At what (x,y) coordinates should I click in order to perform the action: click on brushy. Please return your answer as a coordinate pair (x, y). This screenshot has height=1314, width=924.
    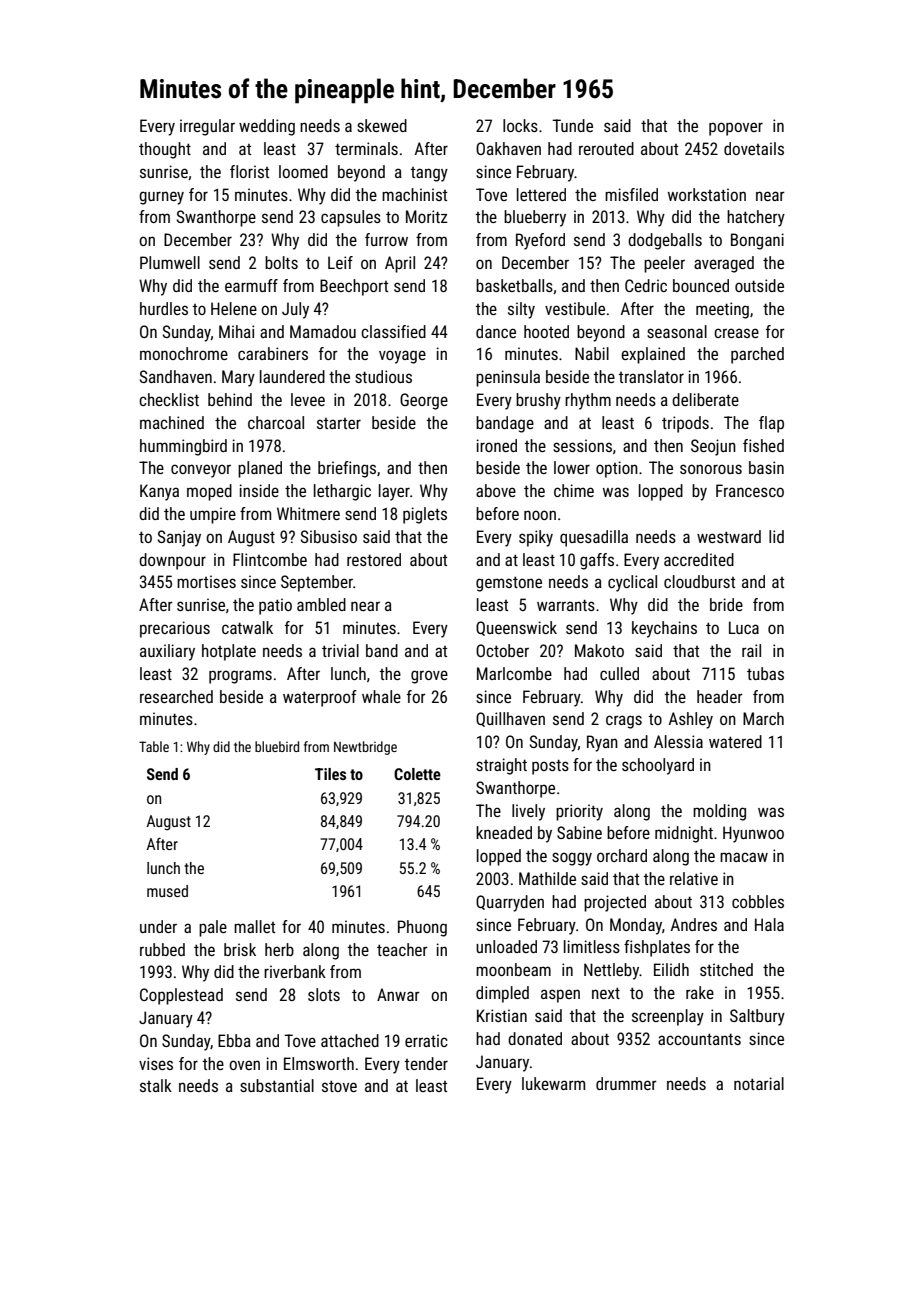
    Looking at the image, I should click on (538, 401).
